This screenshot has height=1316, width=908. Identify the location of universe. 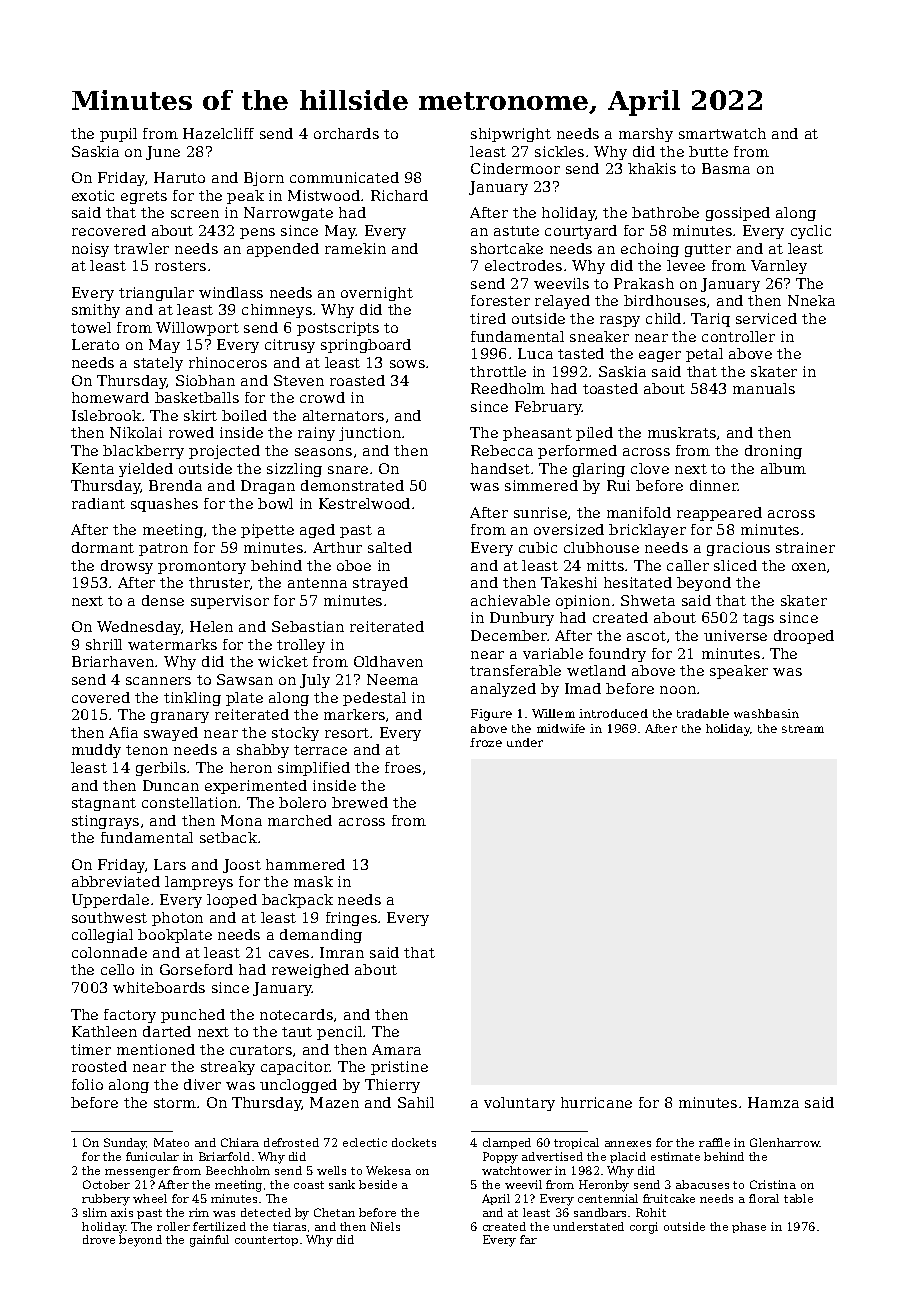
(735, 635).
